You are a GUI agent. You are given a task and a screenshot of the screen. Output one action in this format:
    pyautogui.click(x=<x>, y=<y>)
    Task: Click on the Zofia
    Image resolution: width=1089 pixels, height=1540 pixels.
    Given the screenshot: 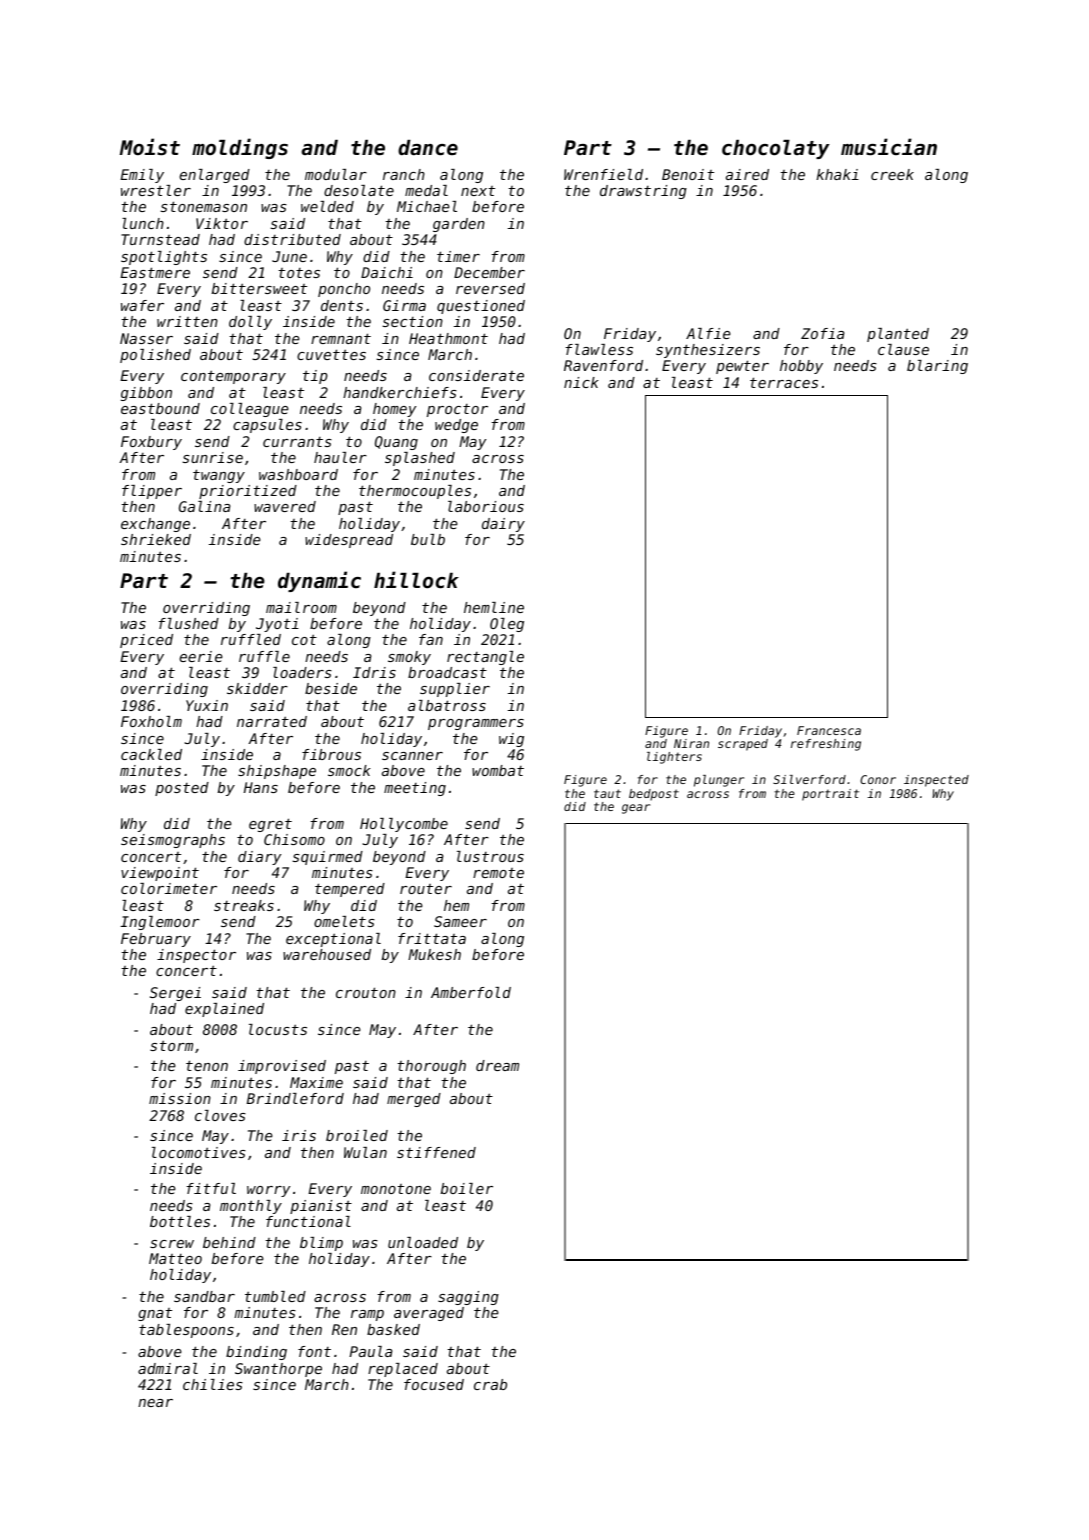 What is the action you would take?
    pyautogui.click(x=822, y=333)
